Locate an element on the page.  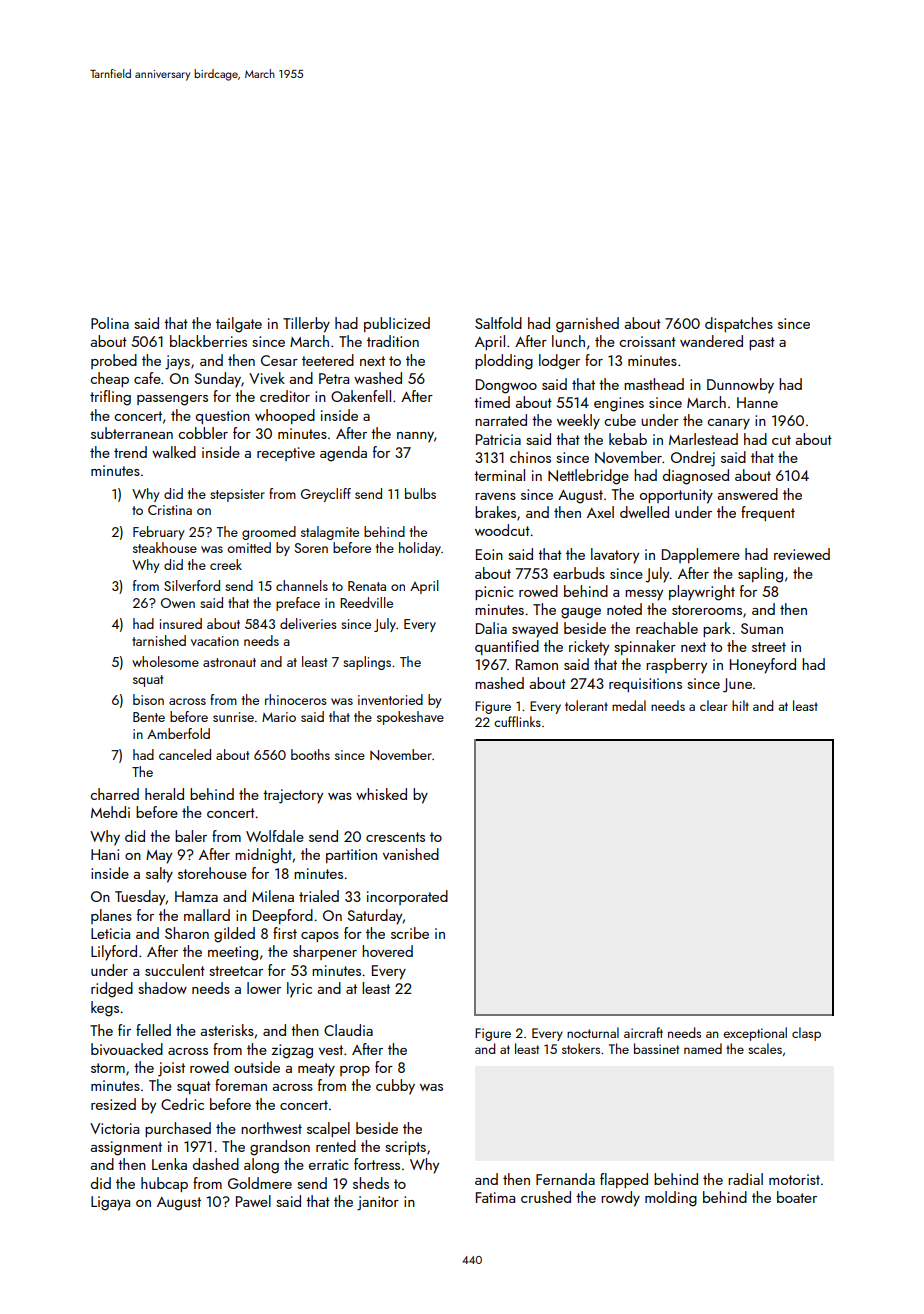
Fatima is located at coordinates (495, 1197).
